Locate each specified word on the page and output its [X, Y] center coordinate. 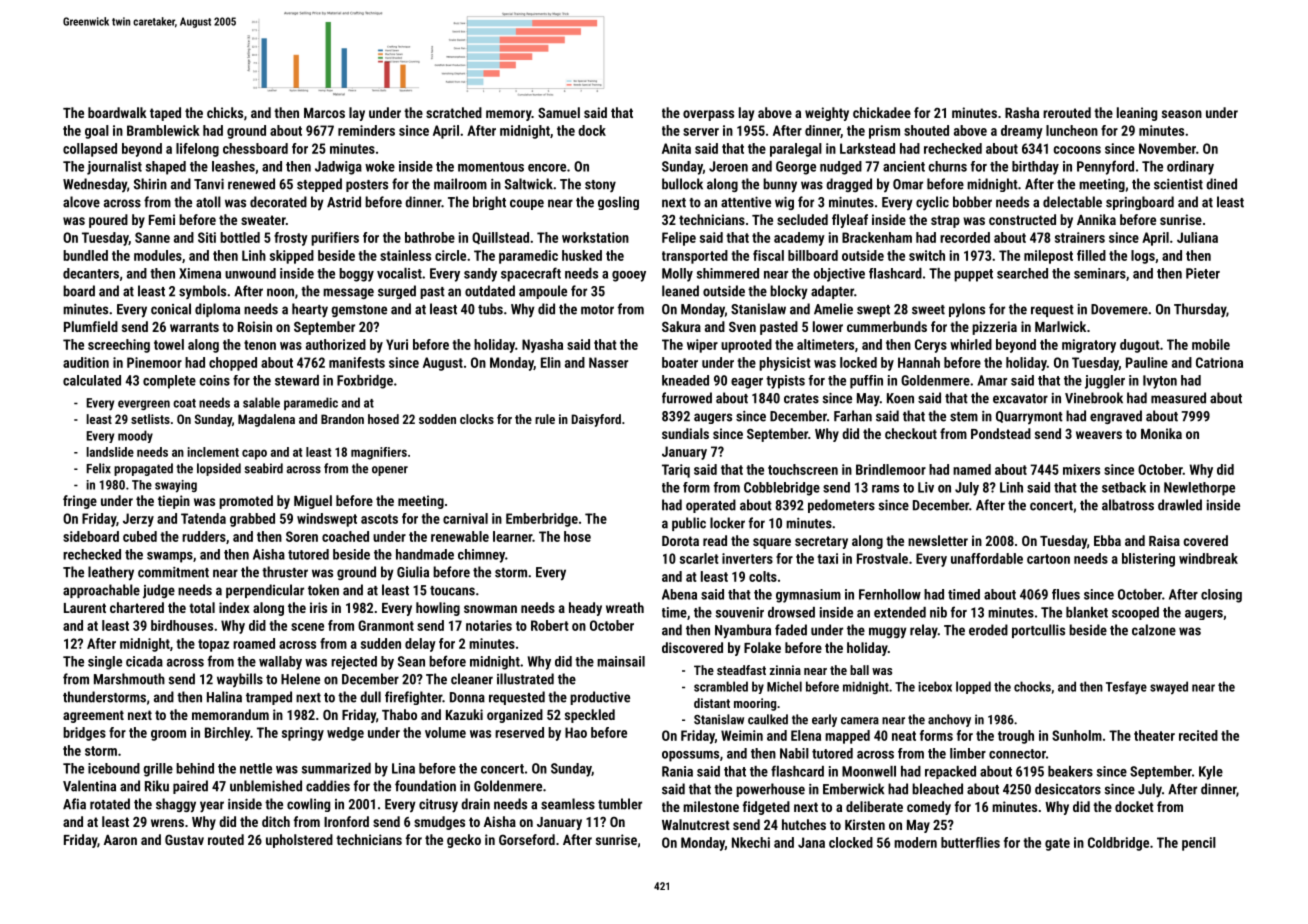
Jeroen [728, 166]
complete [169, 382]
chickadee [882, 112]
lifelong [197, 150]
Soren [302, 536]
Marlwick [1060, 326]
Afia [74, 804]
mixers [1081, 469]
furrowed [687, 398]
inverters [747, 558]
